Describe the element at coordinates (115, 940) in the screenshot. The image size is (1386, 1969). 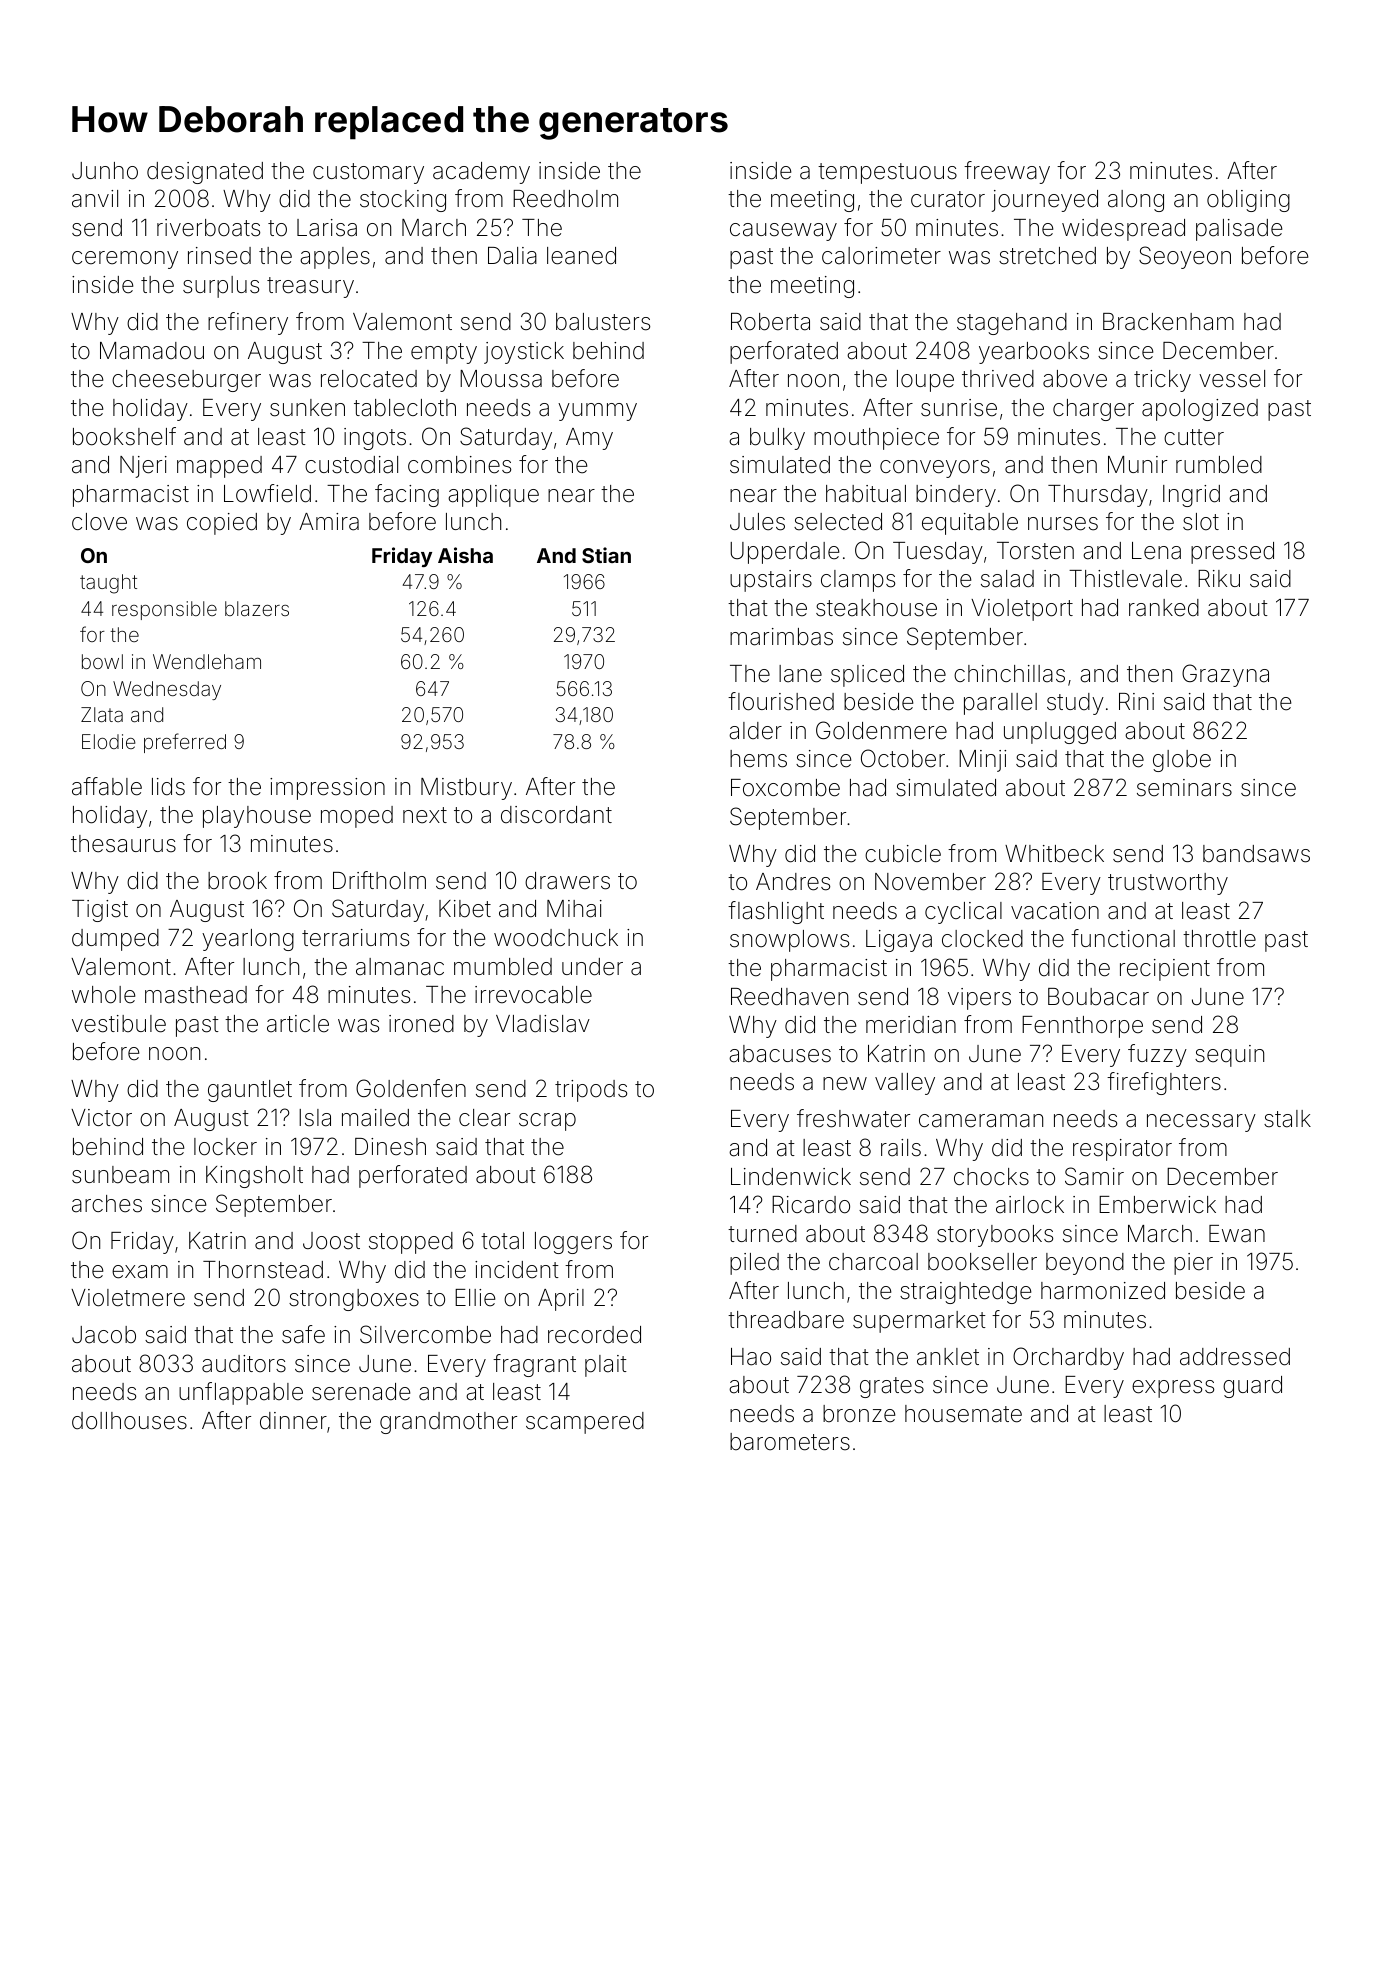
I see `dumped` at that location.
